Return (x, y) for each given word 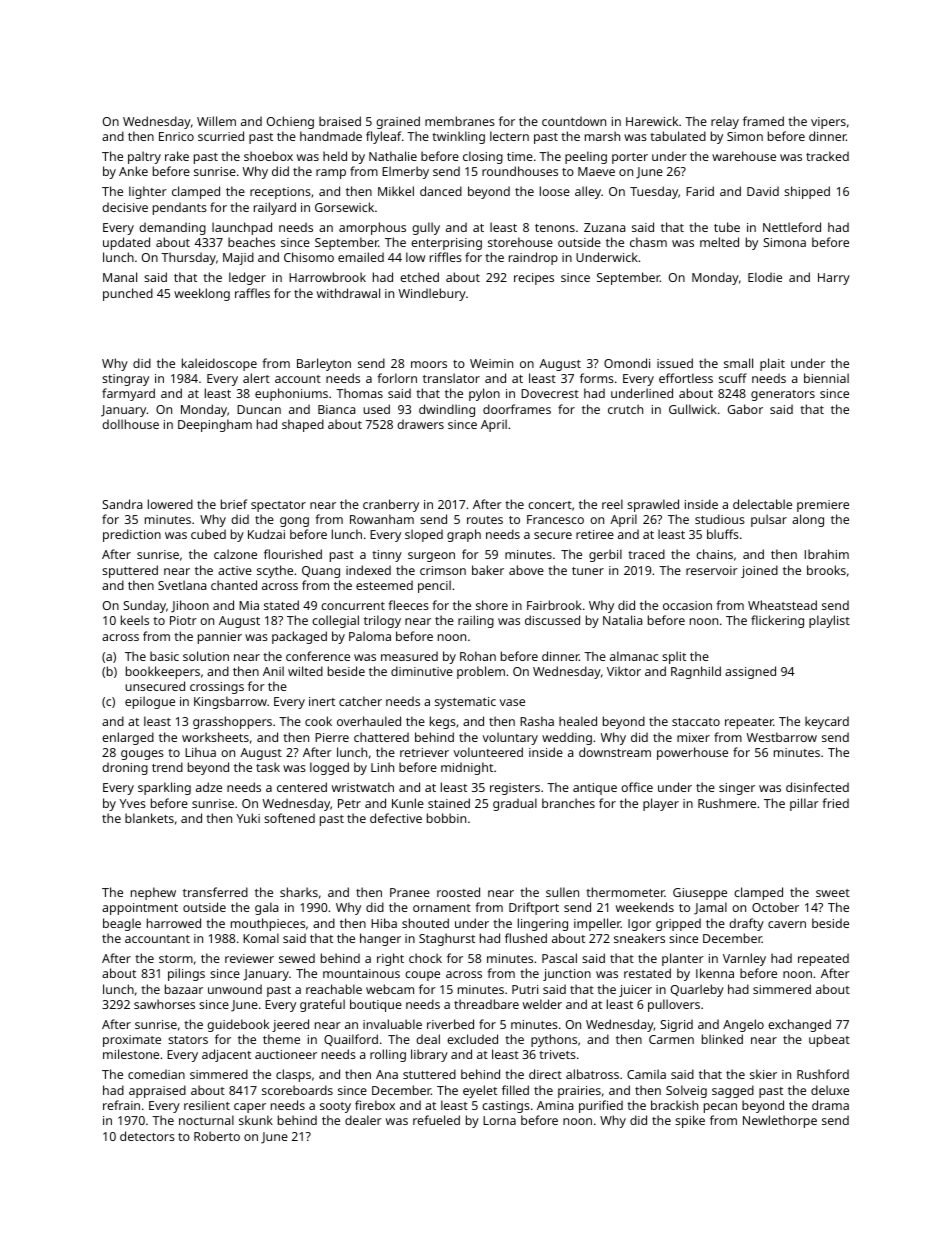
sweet (833, 893)
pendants (180, 208)
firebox (375, 1105)
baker (488, 570)
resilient (207, 1105)
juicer (635, 991)
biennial (826, 378)
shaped (303, 425)
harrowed (174, 923)
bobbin (446, 818)
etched (419, 277)
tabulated (678, 136)
